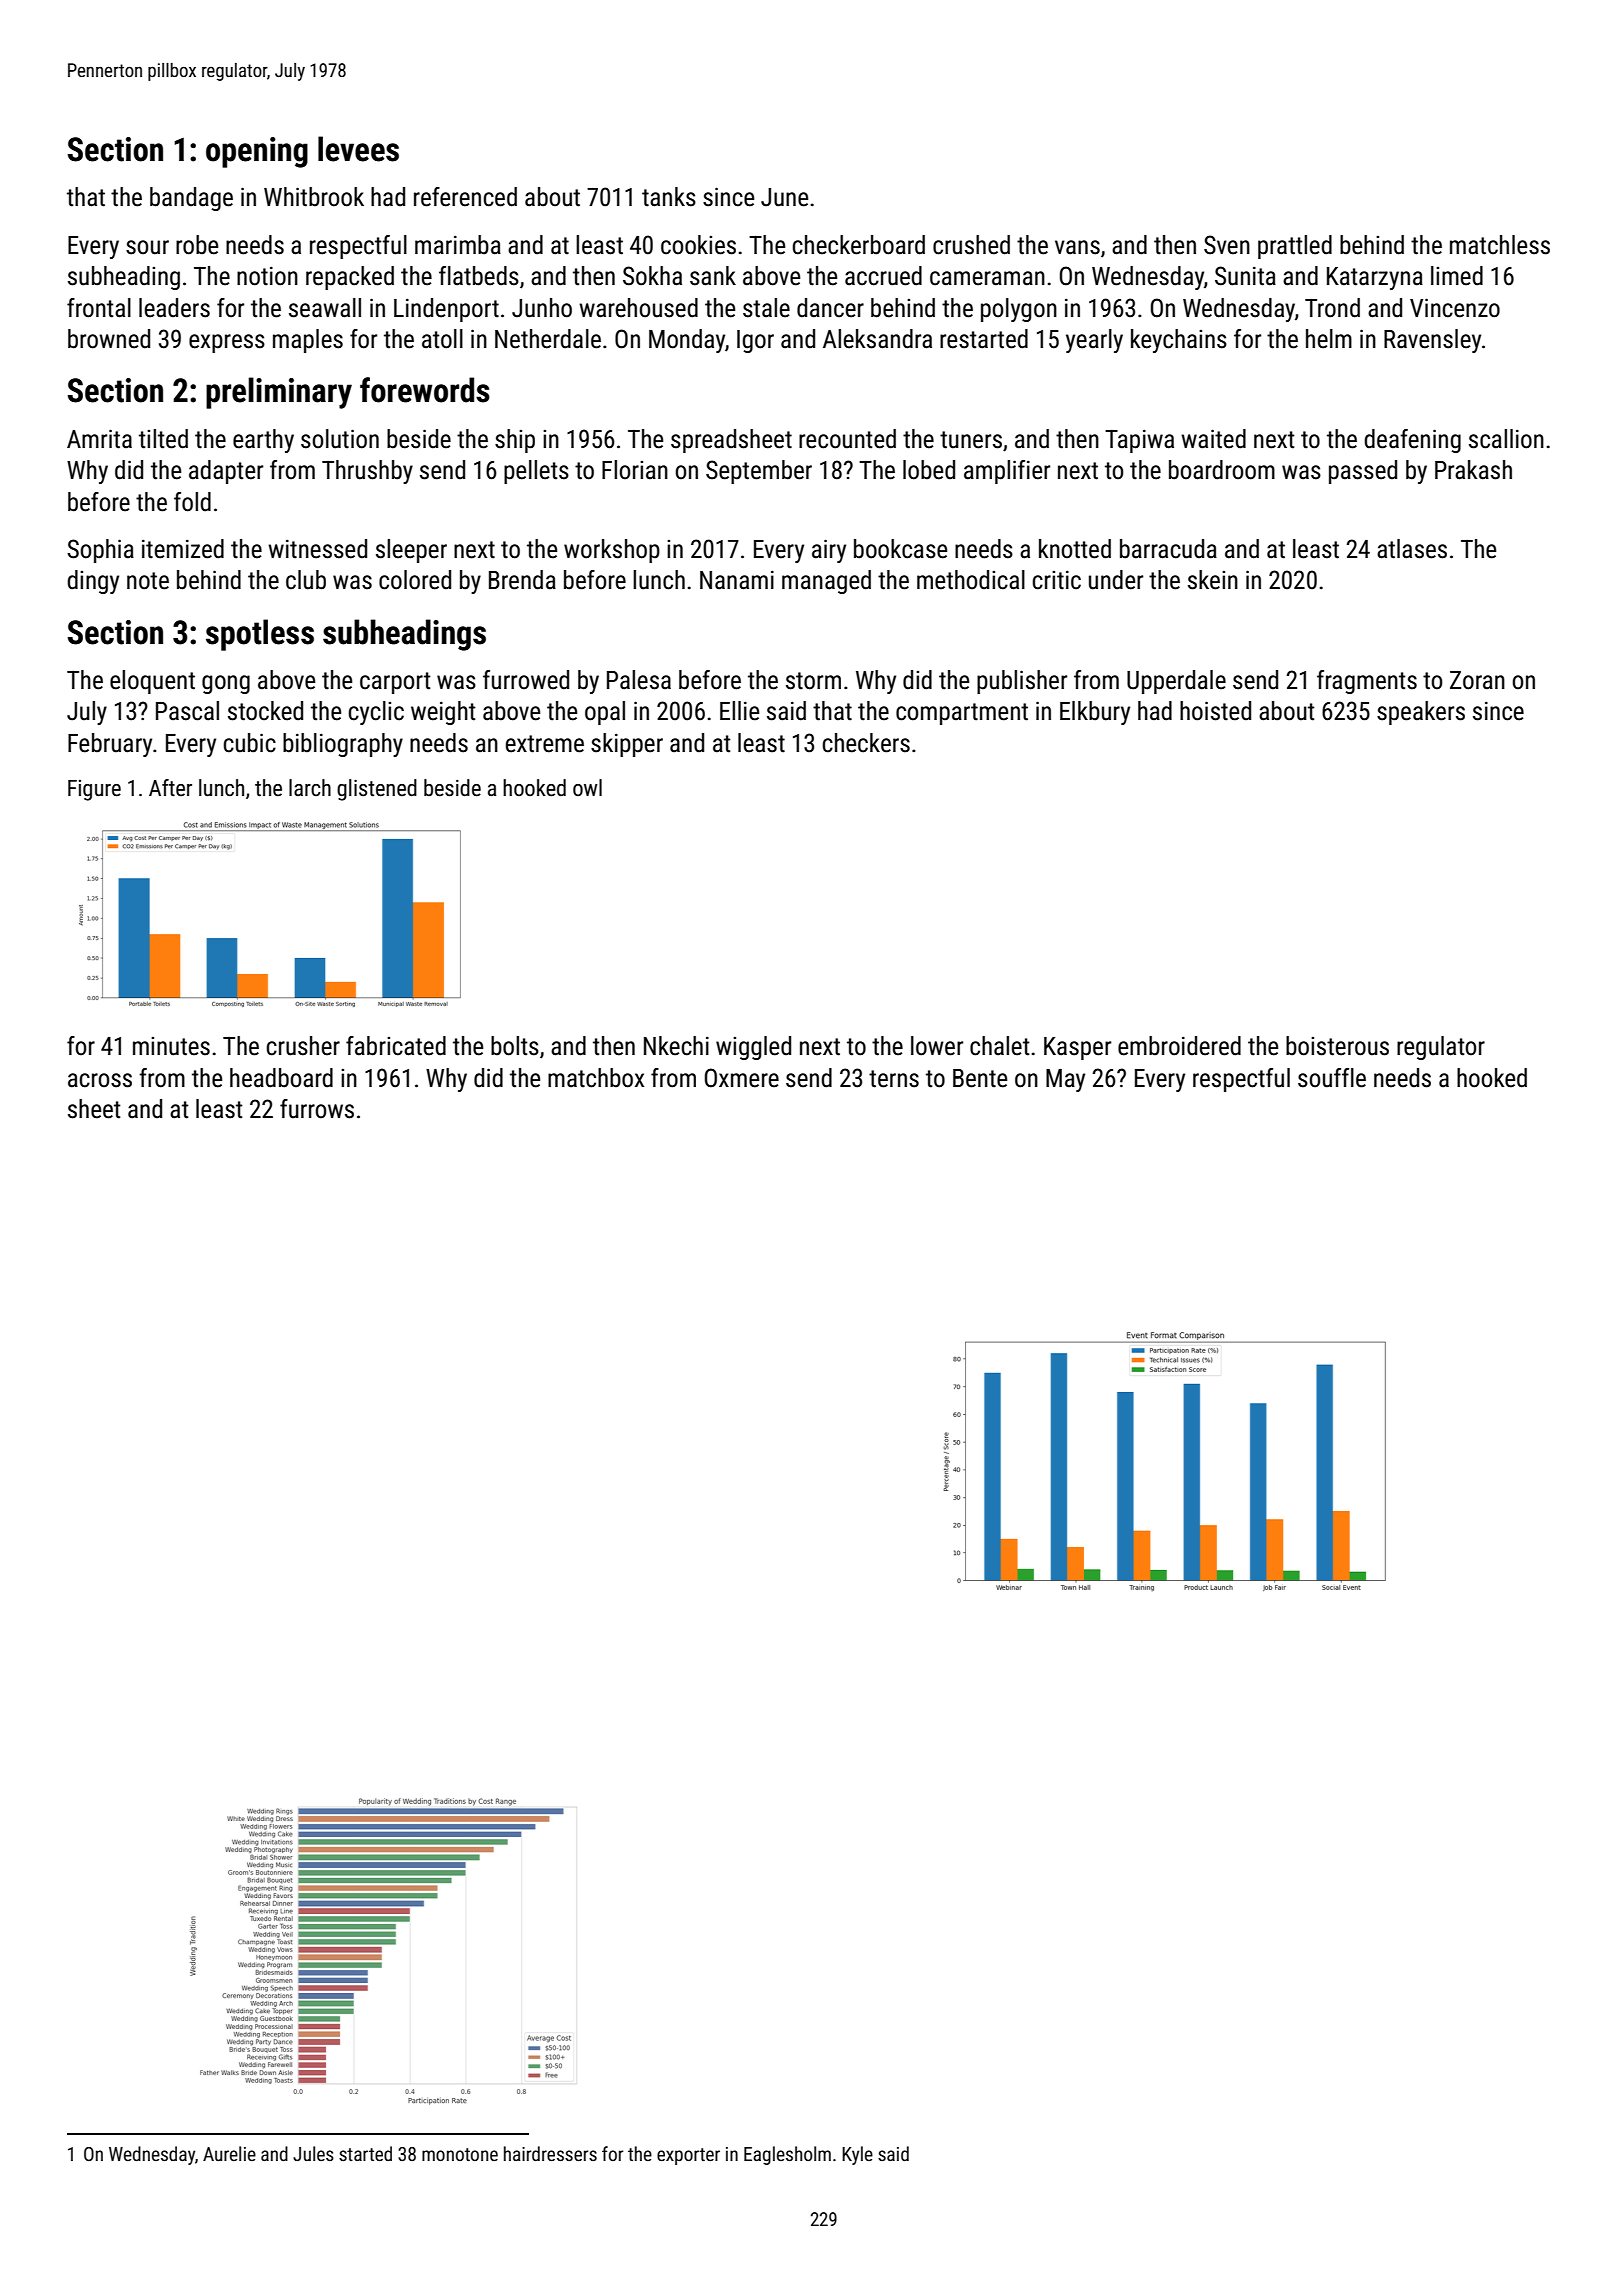 This page has height=2292, width=1620. What do you see at coordinates (1227, 245) in the page?
I see `Sven` at bounding box center [1227, 245].
